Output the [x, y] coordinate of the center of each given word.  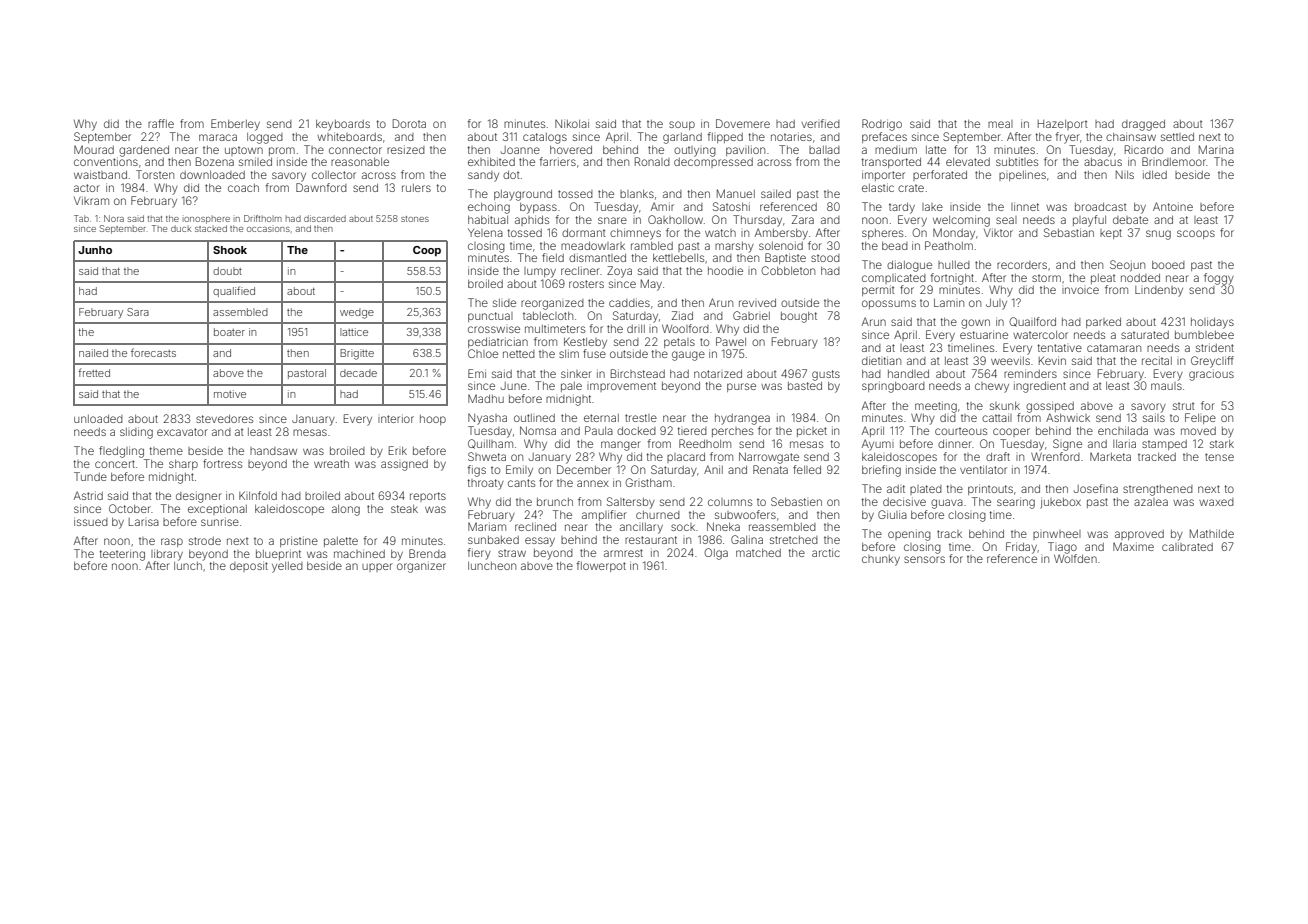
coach [243, 188]
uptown [244, 151]
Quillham [490, 444]
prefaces [884, 137]
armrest [623, 553]
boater [229, 332]
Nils [1125, 174]
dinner [955, 443]
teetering [122, 555]
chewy [992, 387]
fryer [1068, 138]
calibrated [1187, 546]
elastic [878, 187]
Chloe [483, 353]
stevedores [224, 419]
